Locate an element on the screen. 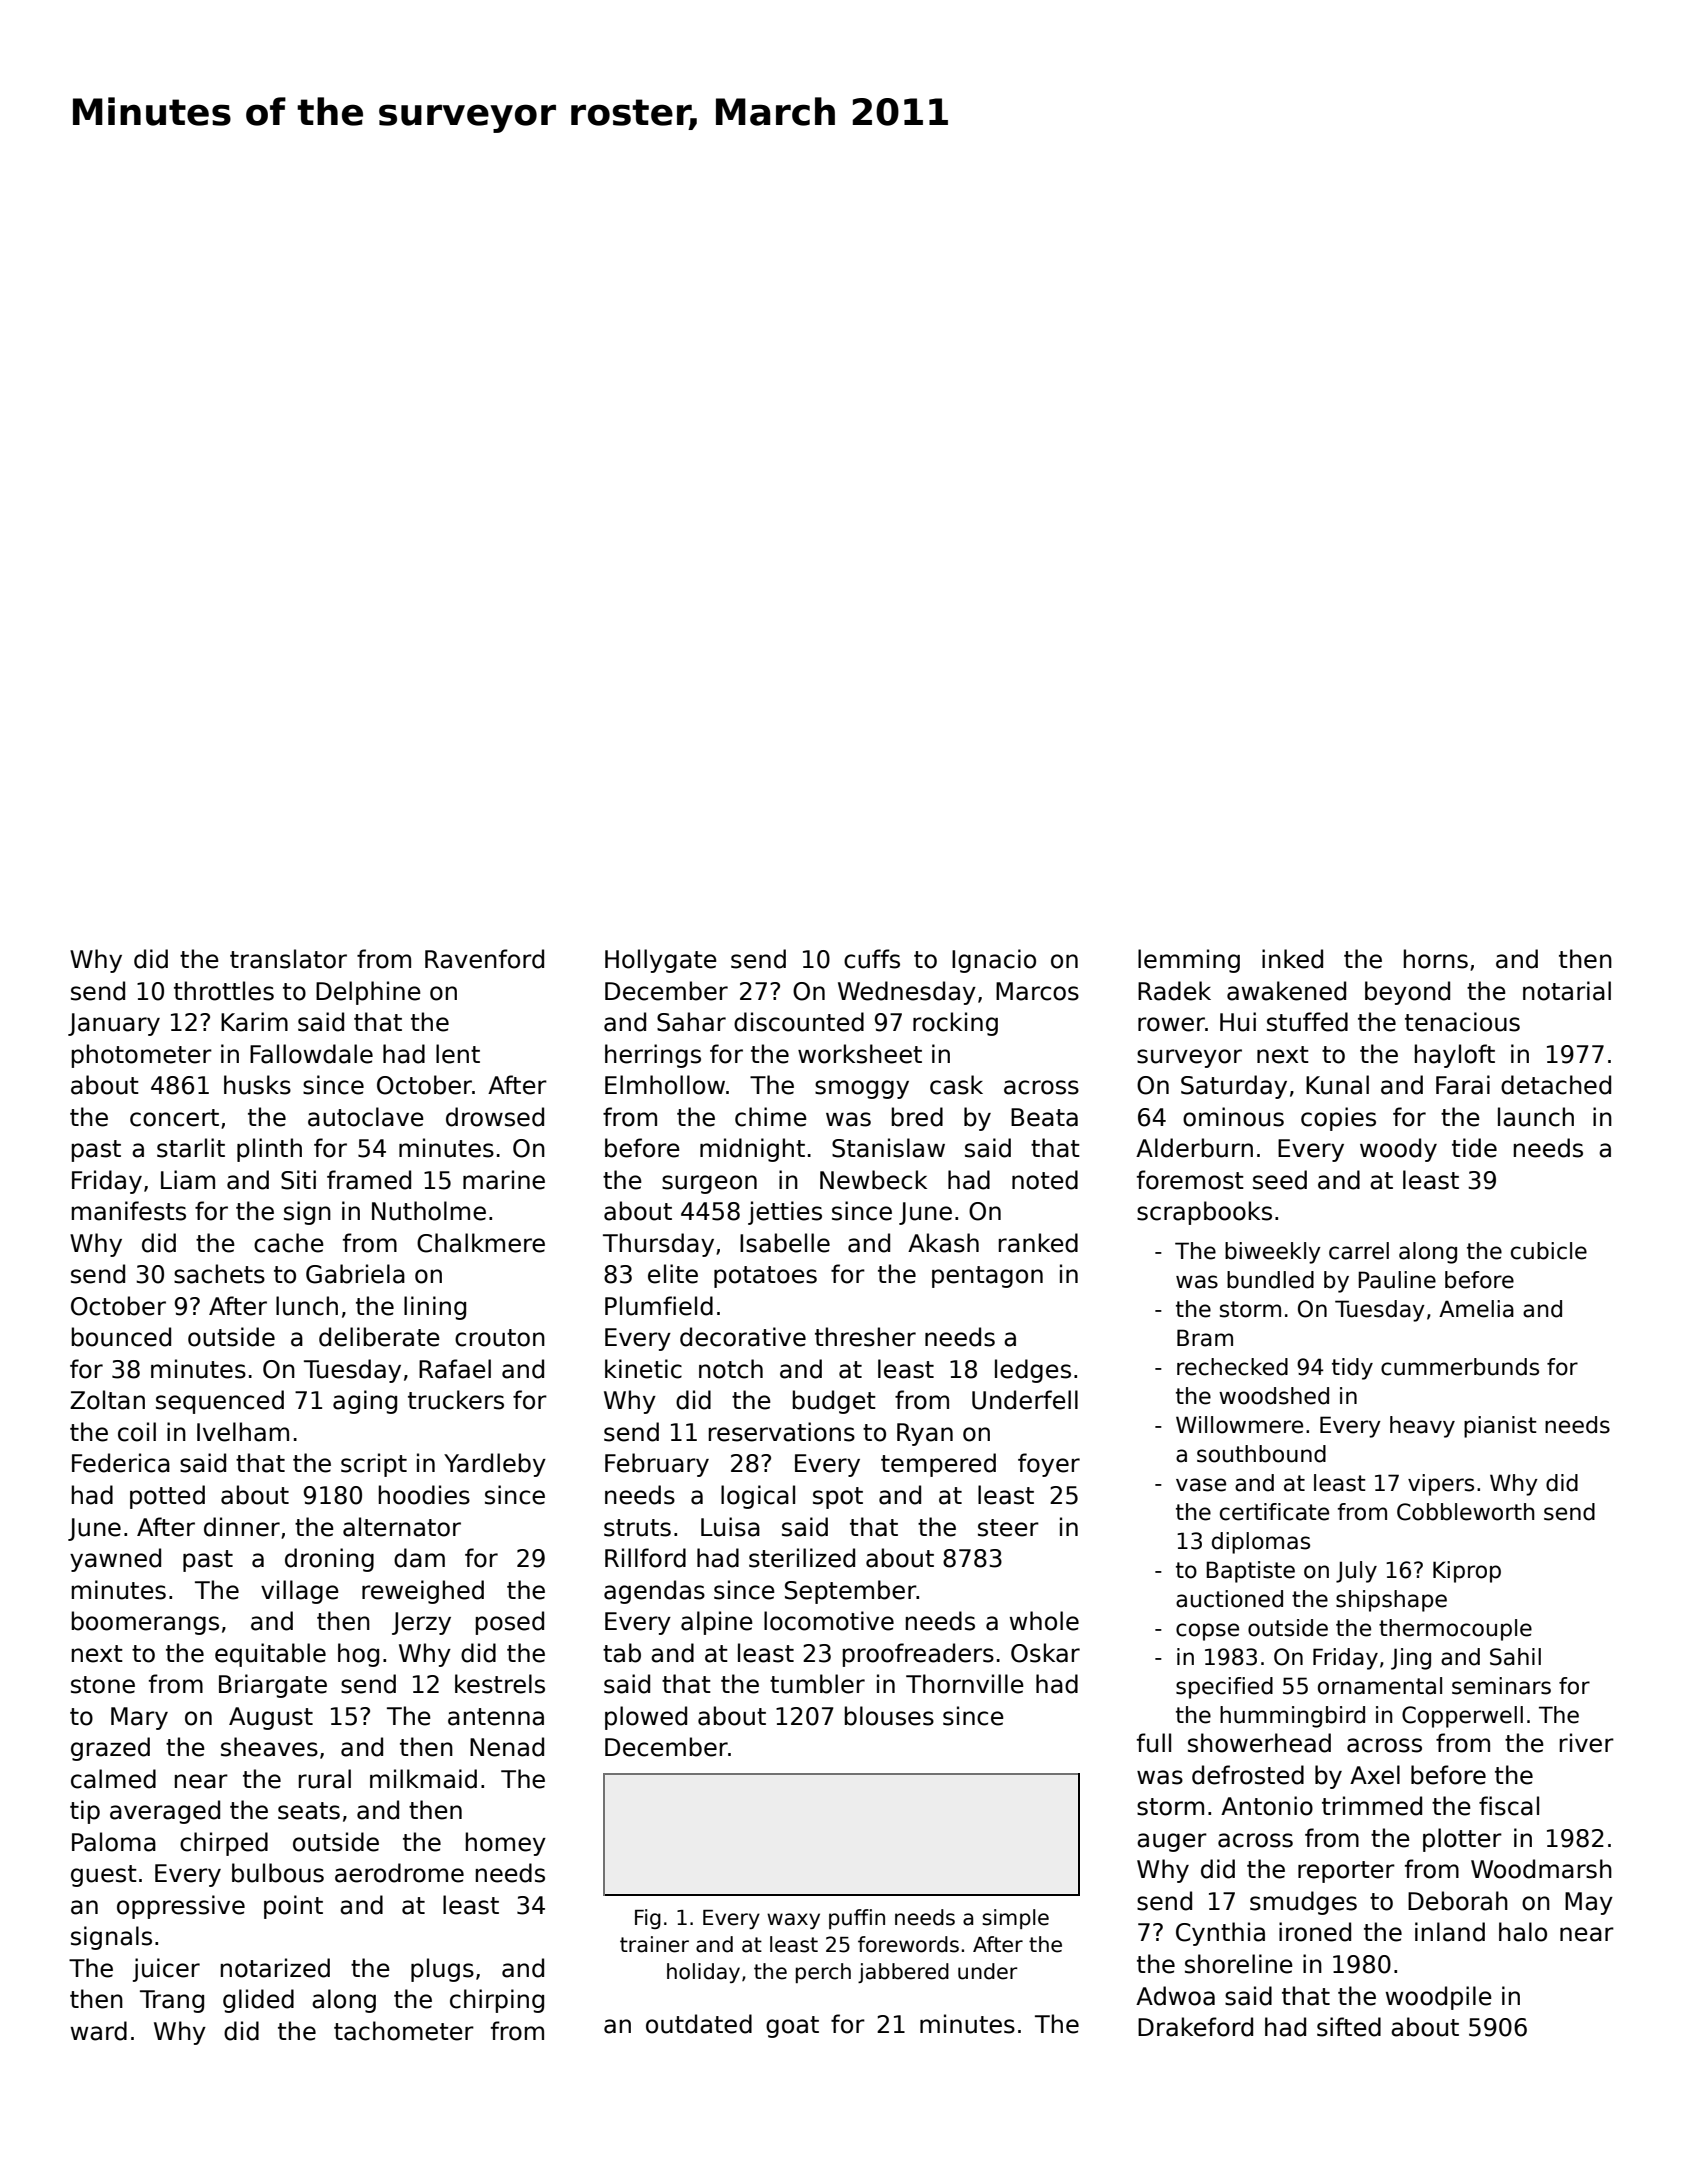 The height and width of the screenshot is (2178, 1683). cuffs is located at coordinates (872, 959).
